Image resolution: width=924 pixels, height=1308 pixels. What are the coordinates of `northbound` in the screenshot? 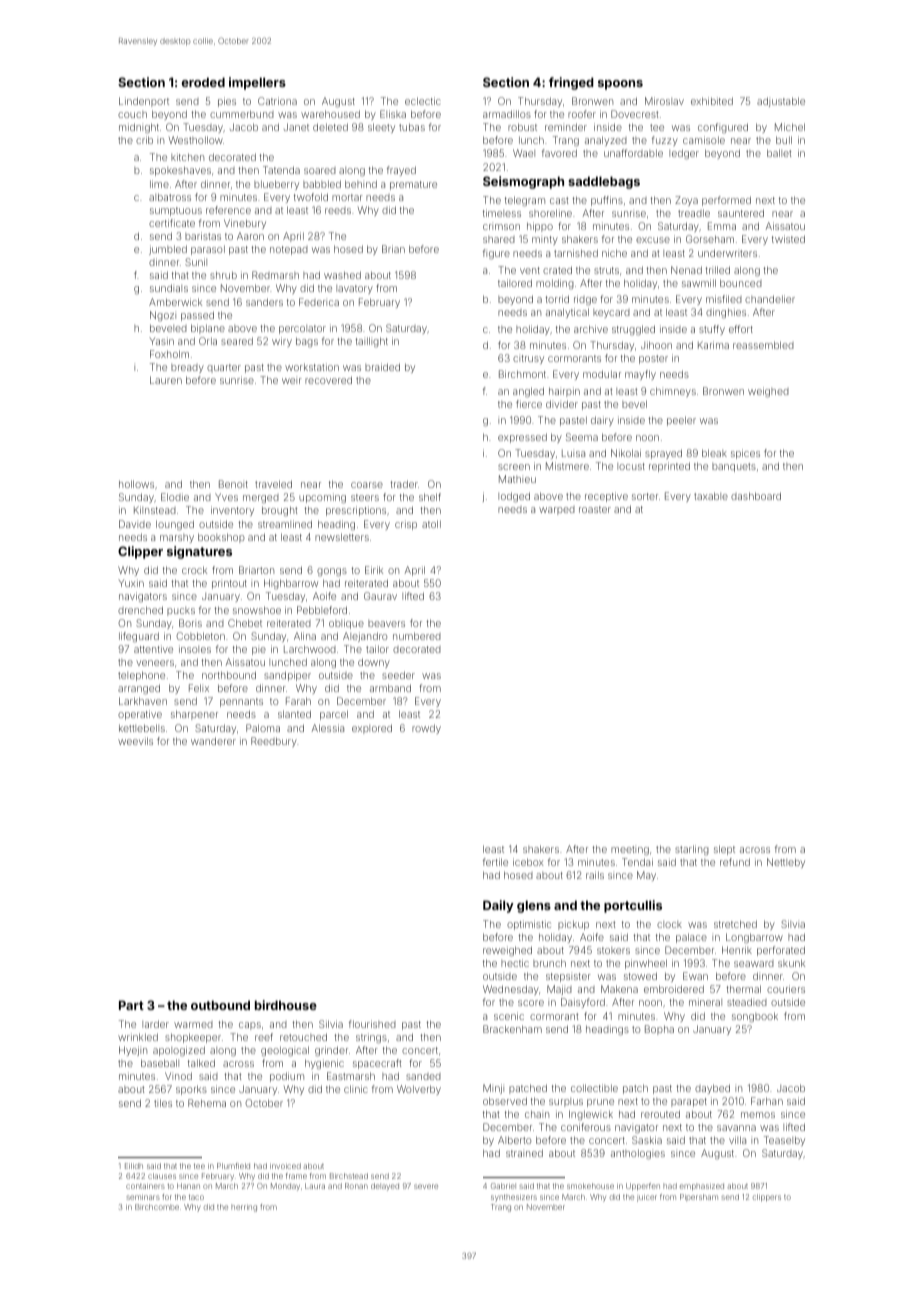 It's located at (229, 675).
